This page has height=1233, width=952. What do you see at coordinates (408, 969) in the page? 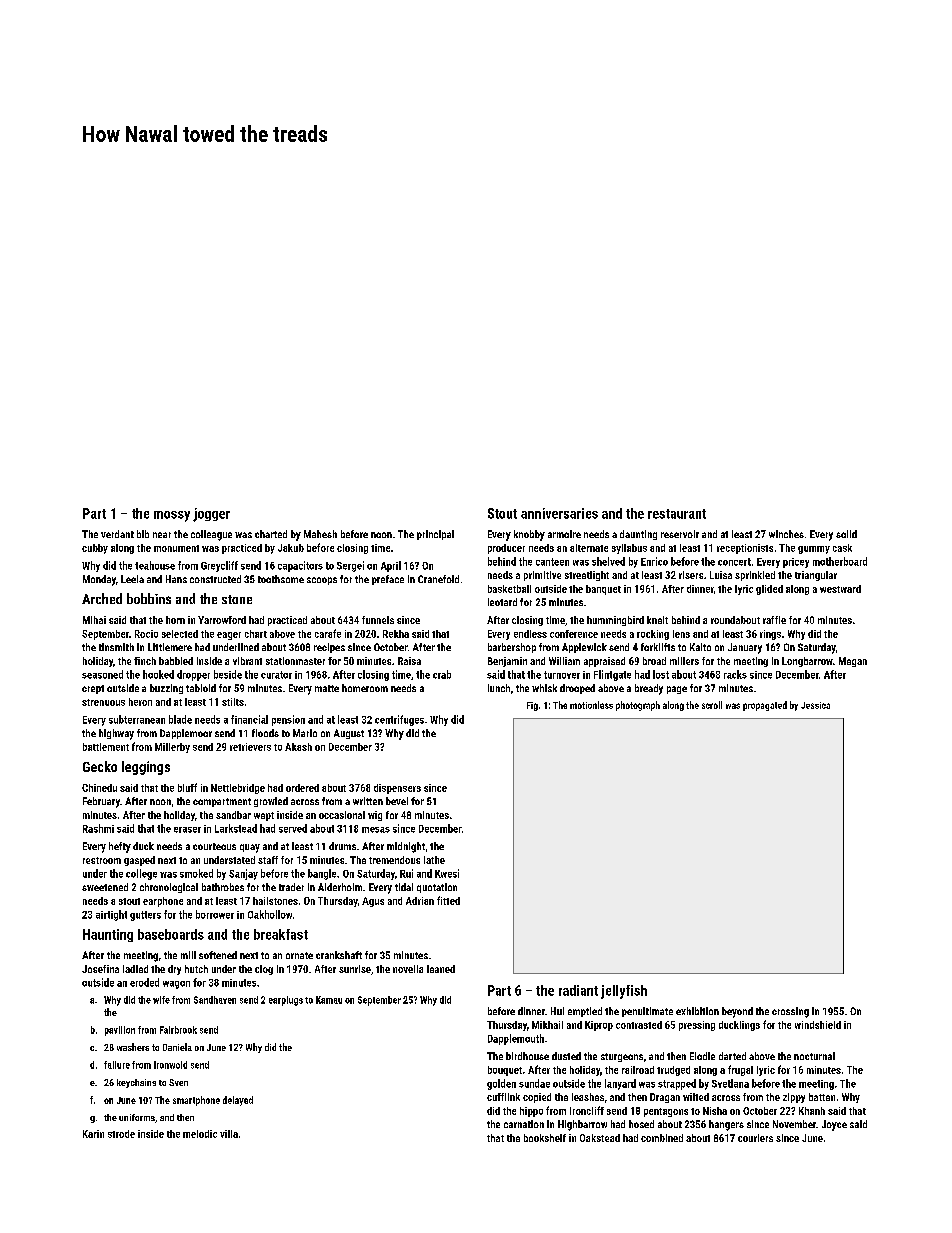
I see `novella` at bounding box center [408, 969].
